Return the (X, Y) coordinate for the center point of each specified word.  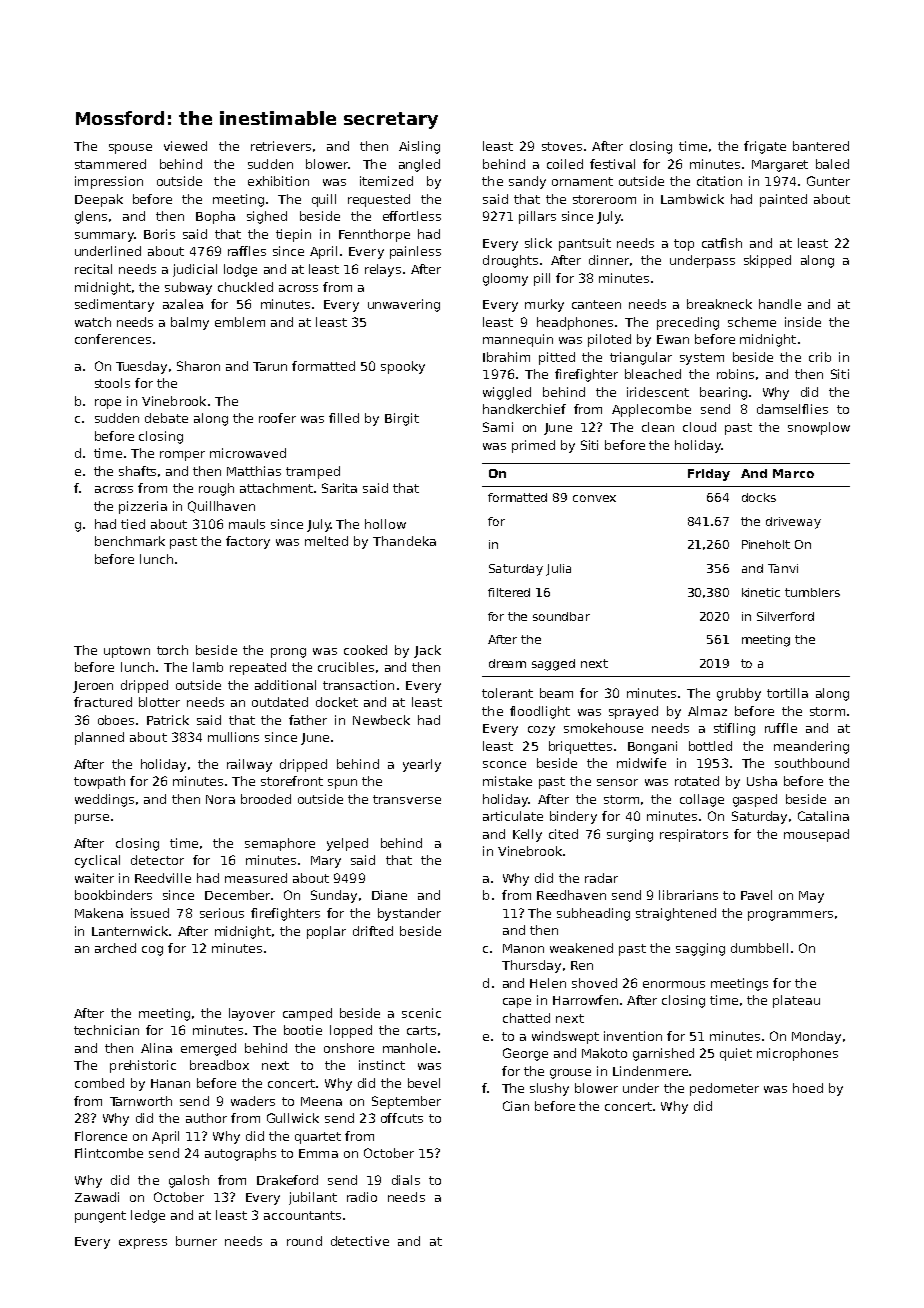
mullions (233, 737)
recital (93, 269)
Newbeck (381, 720)
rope (108, 404)
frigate (765, 147)
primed (533, 446)
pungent (100, 1217)
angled (419, 165)
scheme (752, 322)
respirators (694, 835)
